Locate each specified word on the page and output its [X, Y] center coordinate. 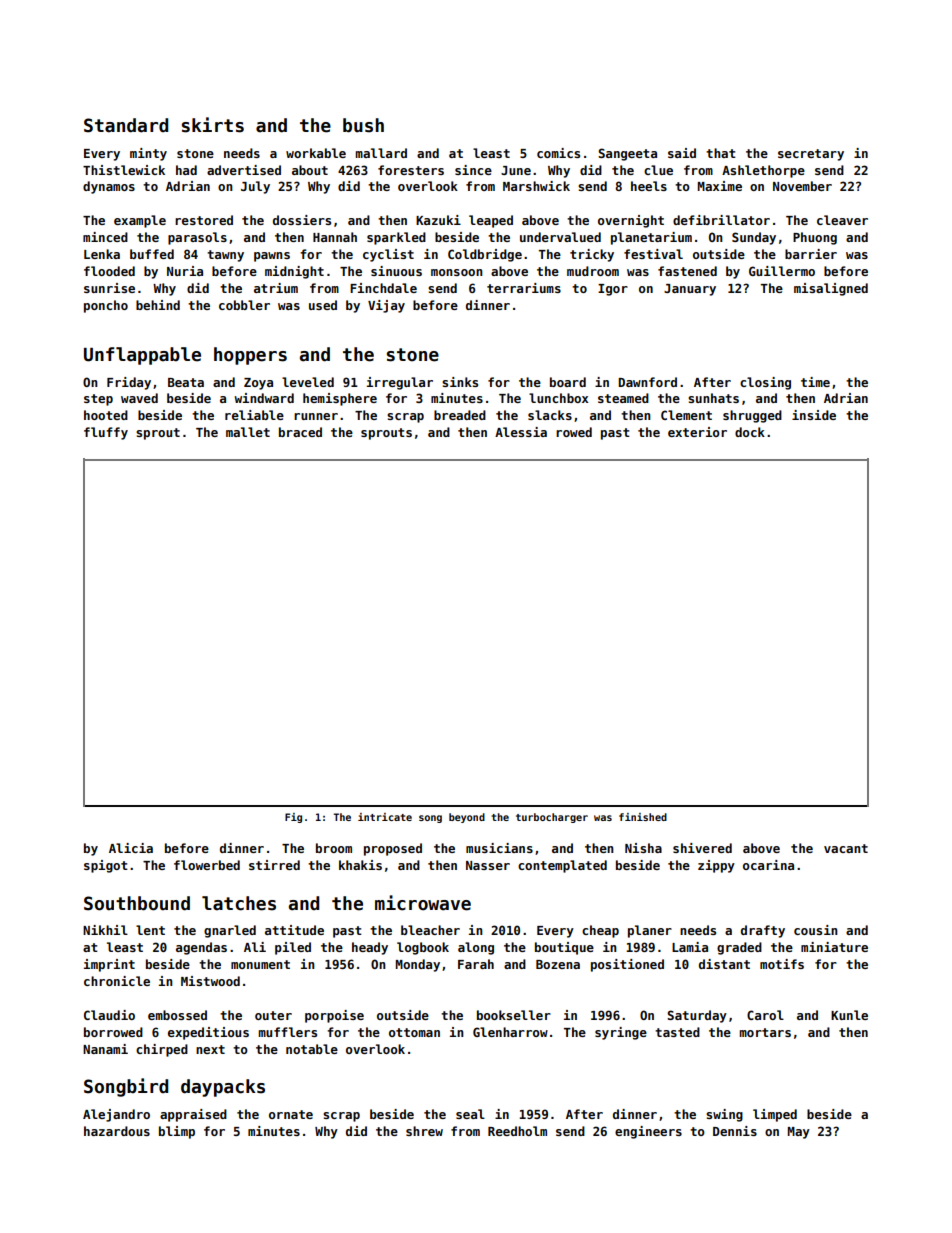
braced [300, 432]
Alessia [521, 432]
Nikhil [105, 930]
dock [750, 432]
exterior [697, 432]
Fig [293, 818]
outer [273, 1015]
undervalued [560, 237]
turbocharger [552, 818]
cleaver [842, 220]
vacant [846, 848]
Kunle [849, 1015]
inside [814, 415]
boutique [564, 948]
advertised [244, 170]
